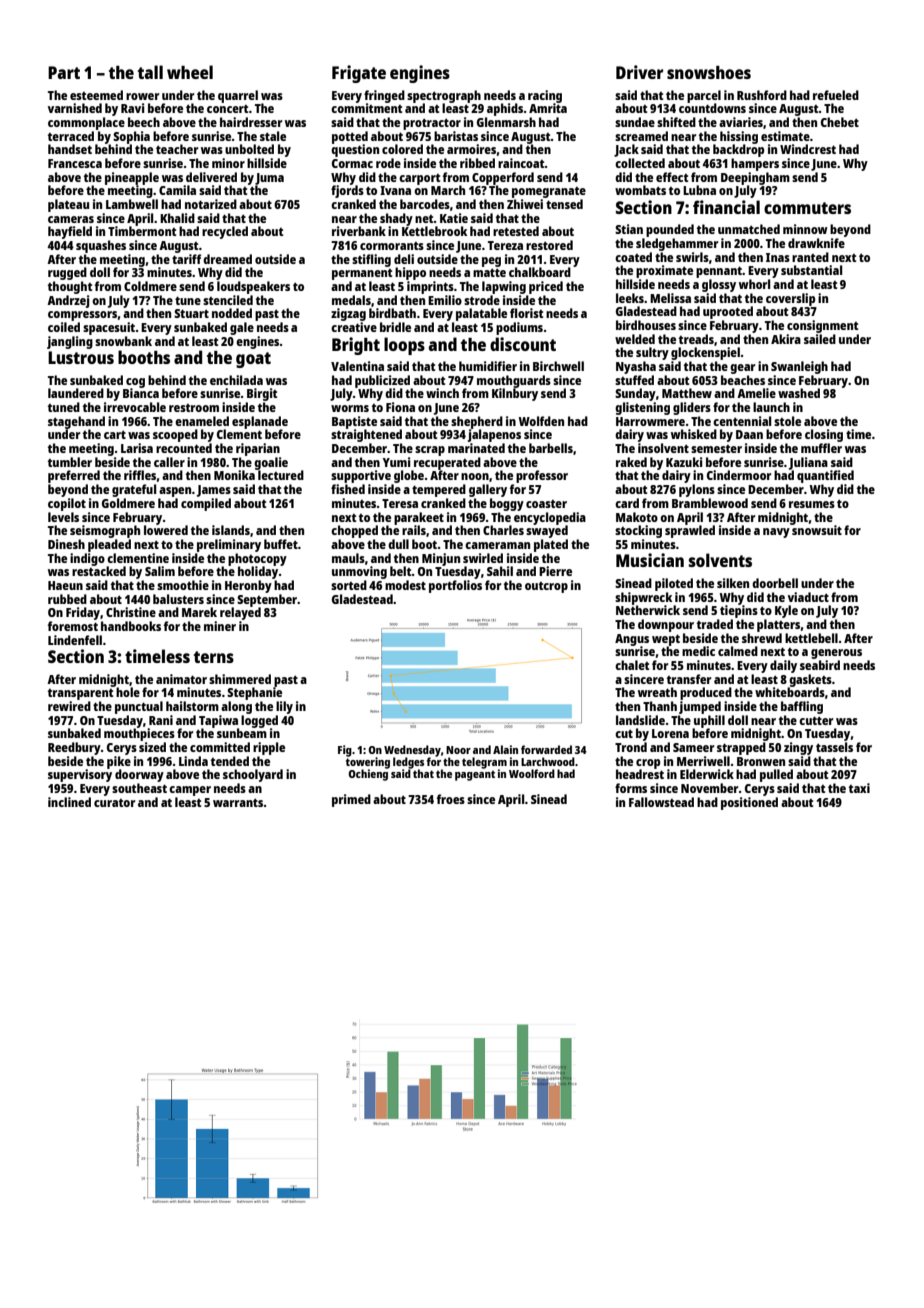 This screenshot has height=1308, width=924. What do you see at coordinates (749, 229) in the screenshot?
I see `unmatched` at bounding box center [749, 229].
